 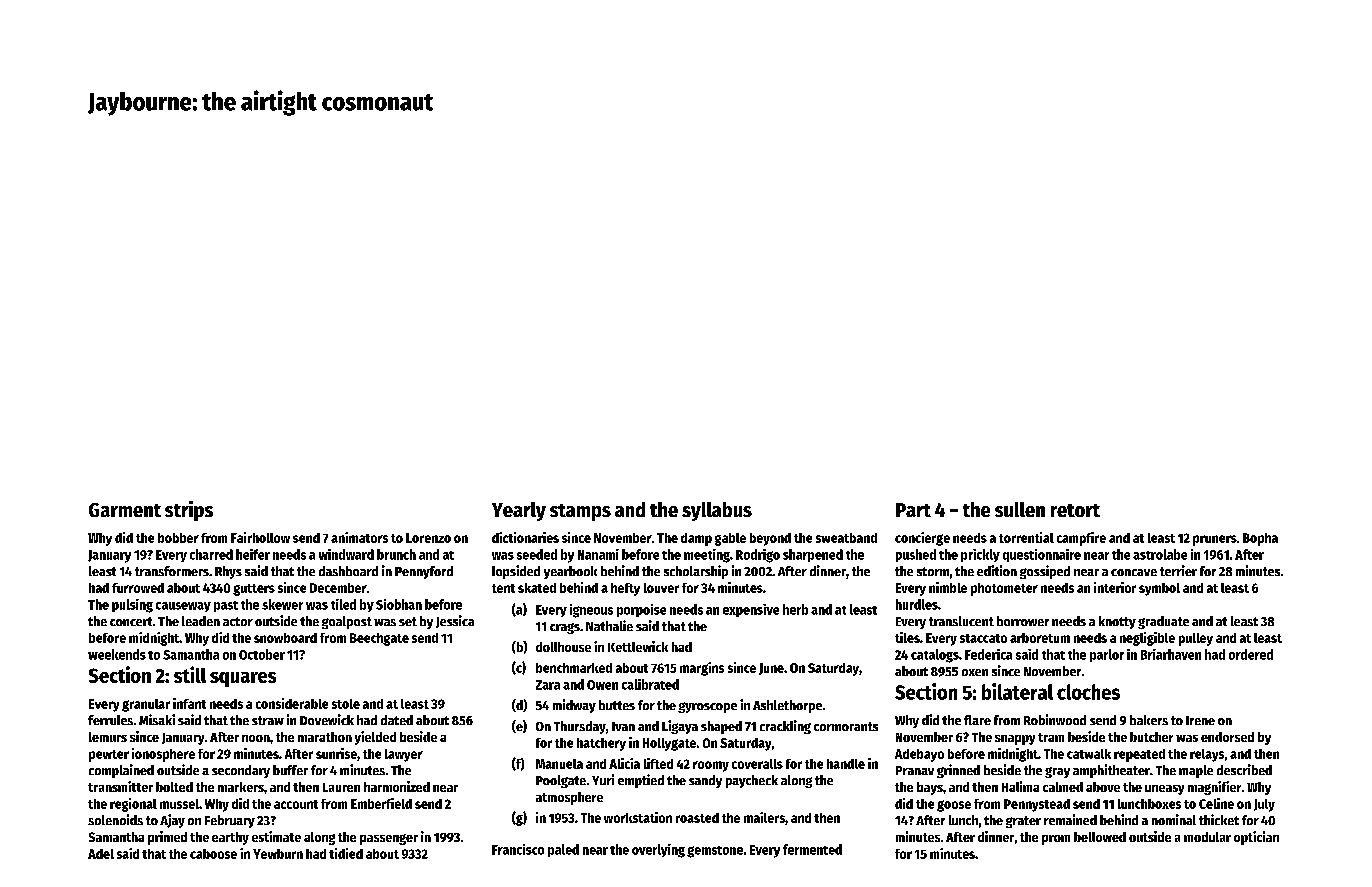 I want to click on paled, so click(x=563, y=850).
